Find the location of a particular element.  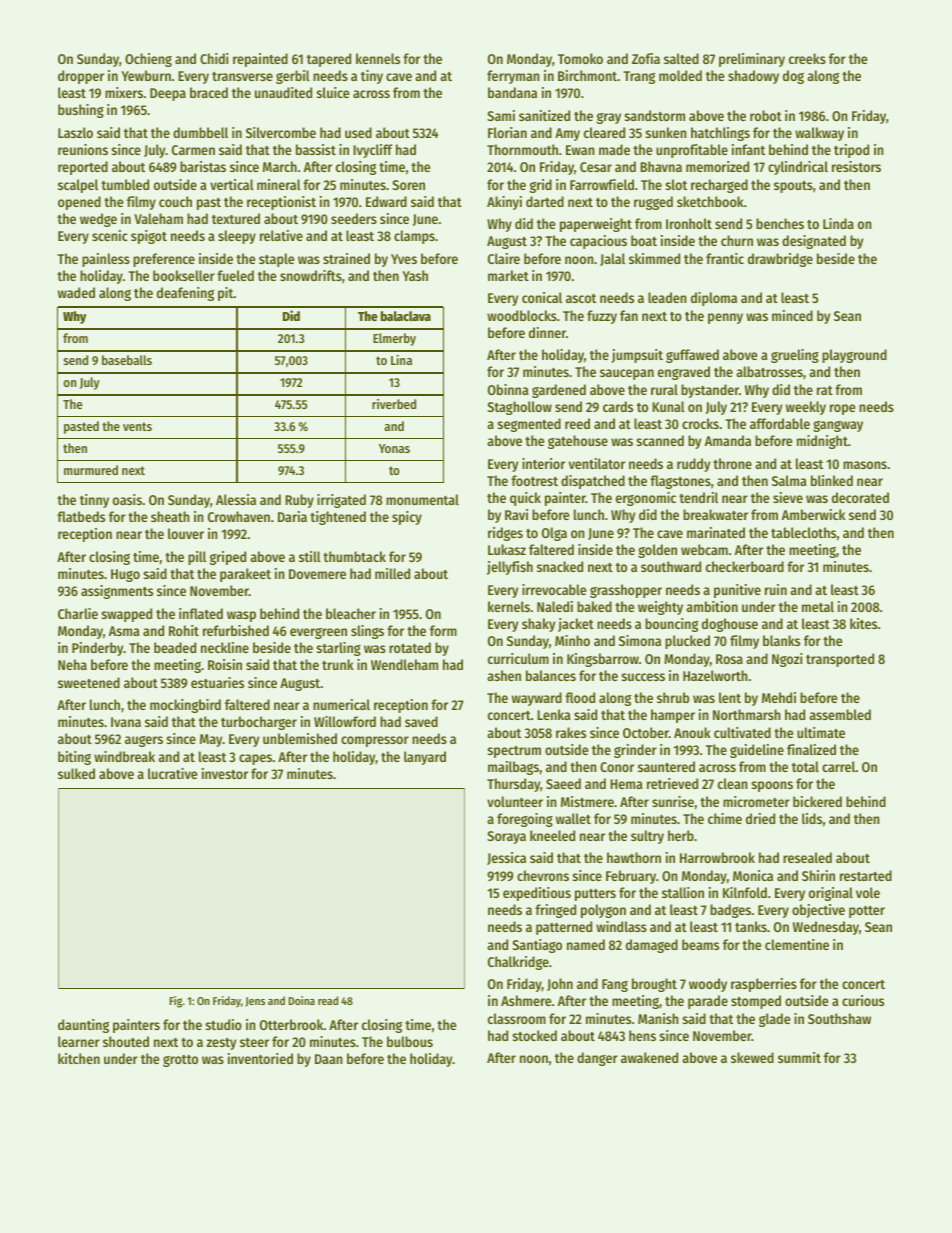

Linda is located at coordinates (838, 223).
